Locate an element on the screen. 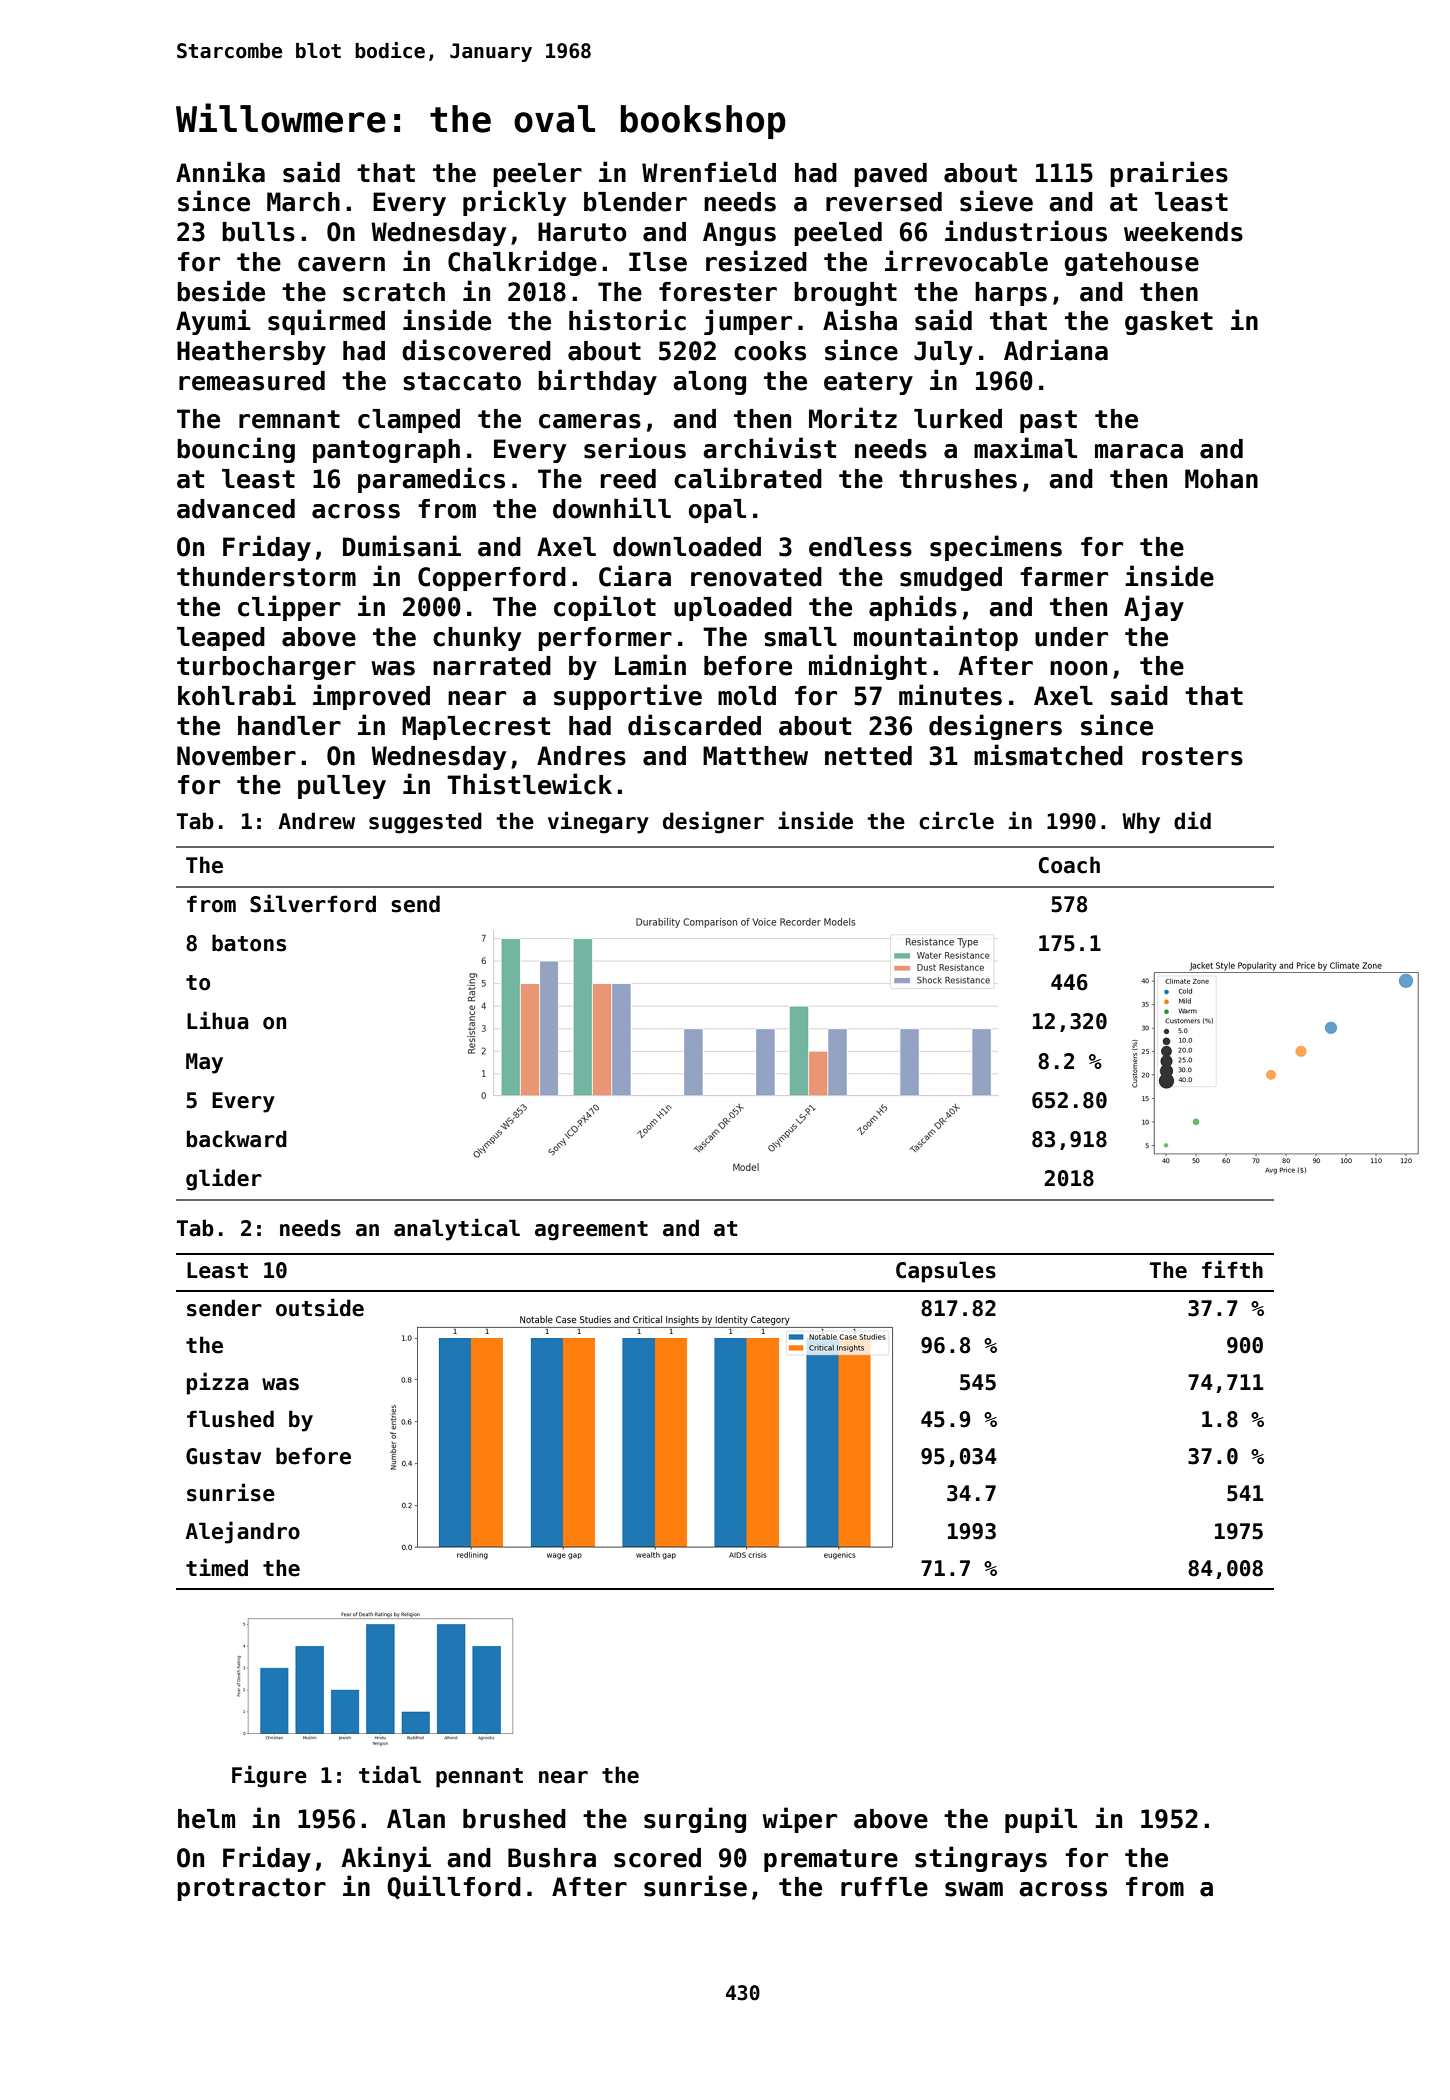 The image size is (1450, 2100). fifth is located at coordinates (1232, 1269).
